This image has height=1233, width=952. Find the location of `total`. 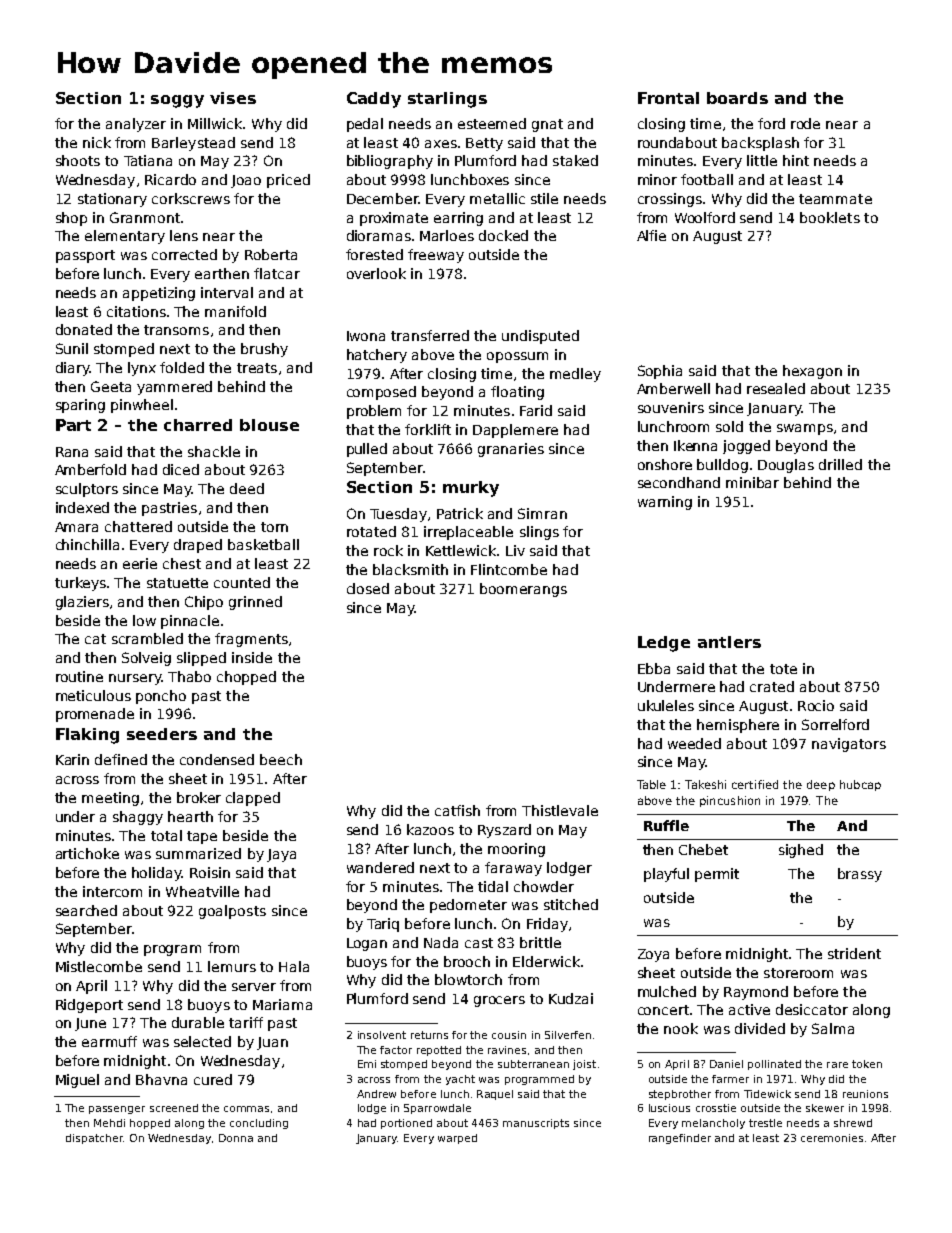

total is located at coordinates (166, 835).
